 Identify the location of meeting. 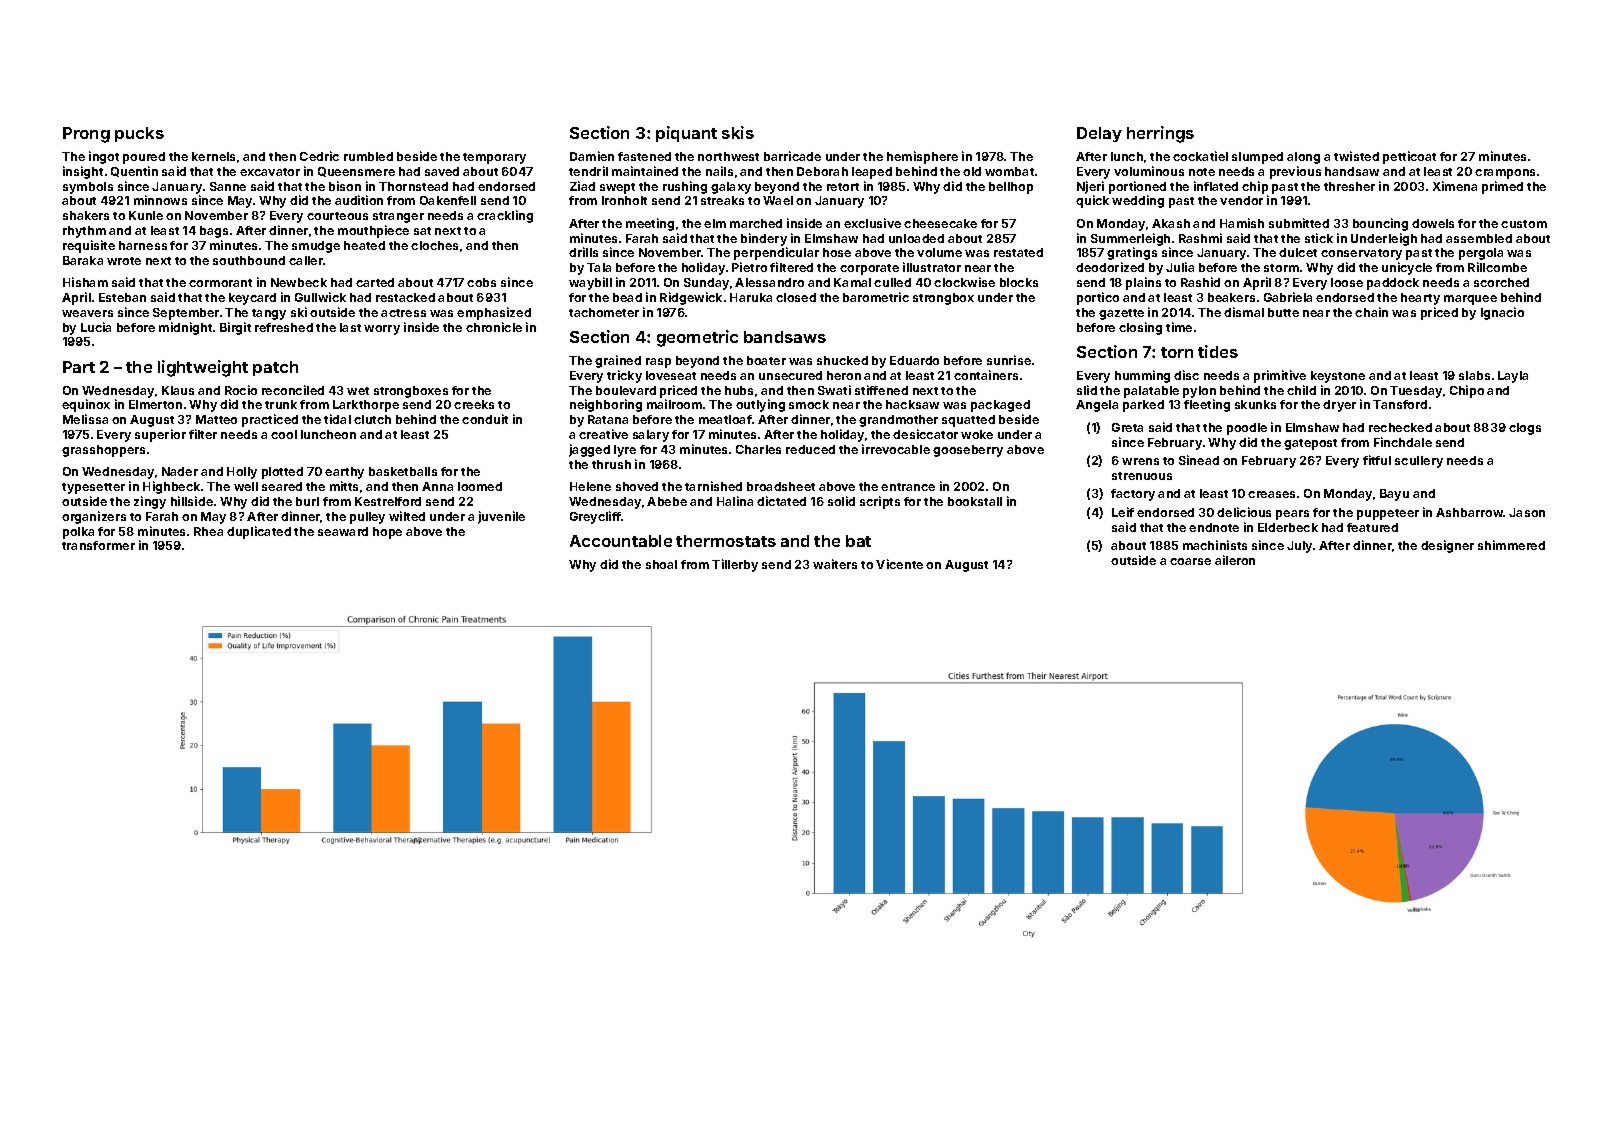
(650, 224).
